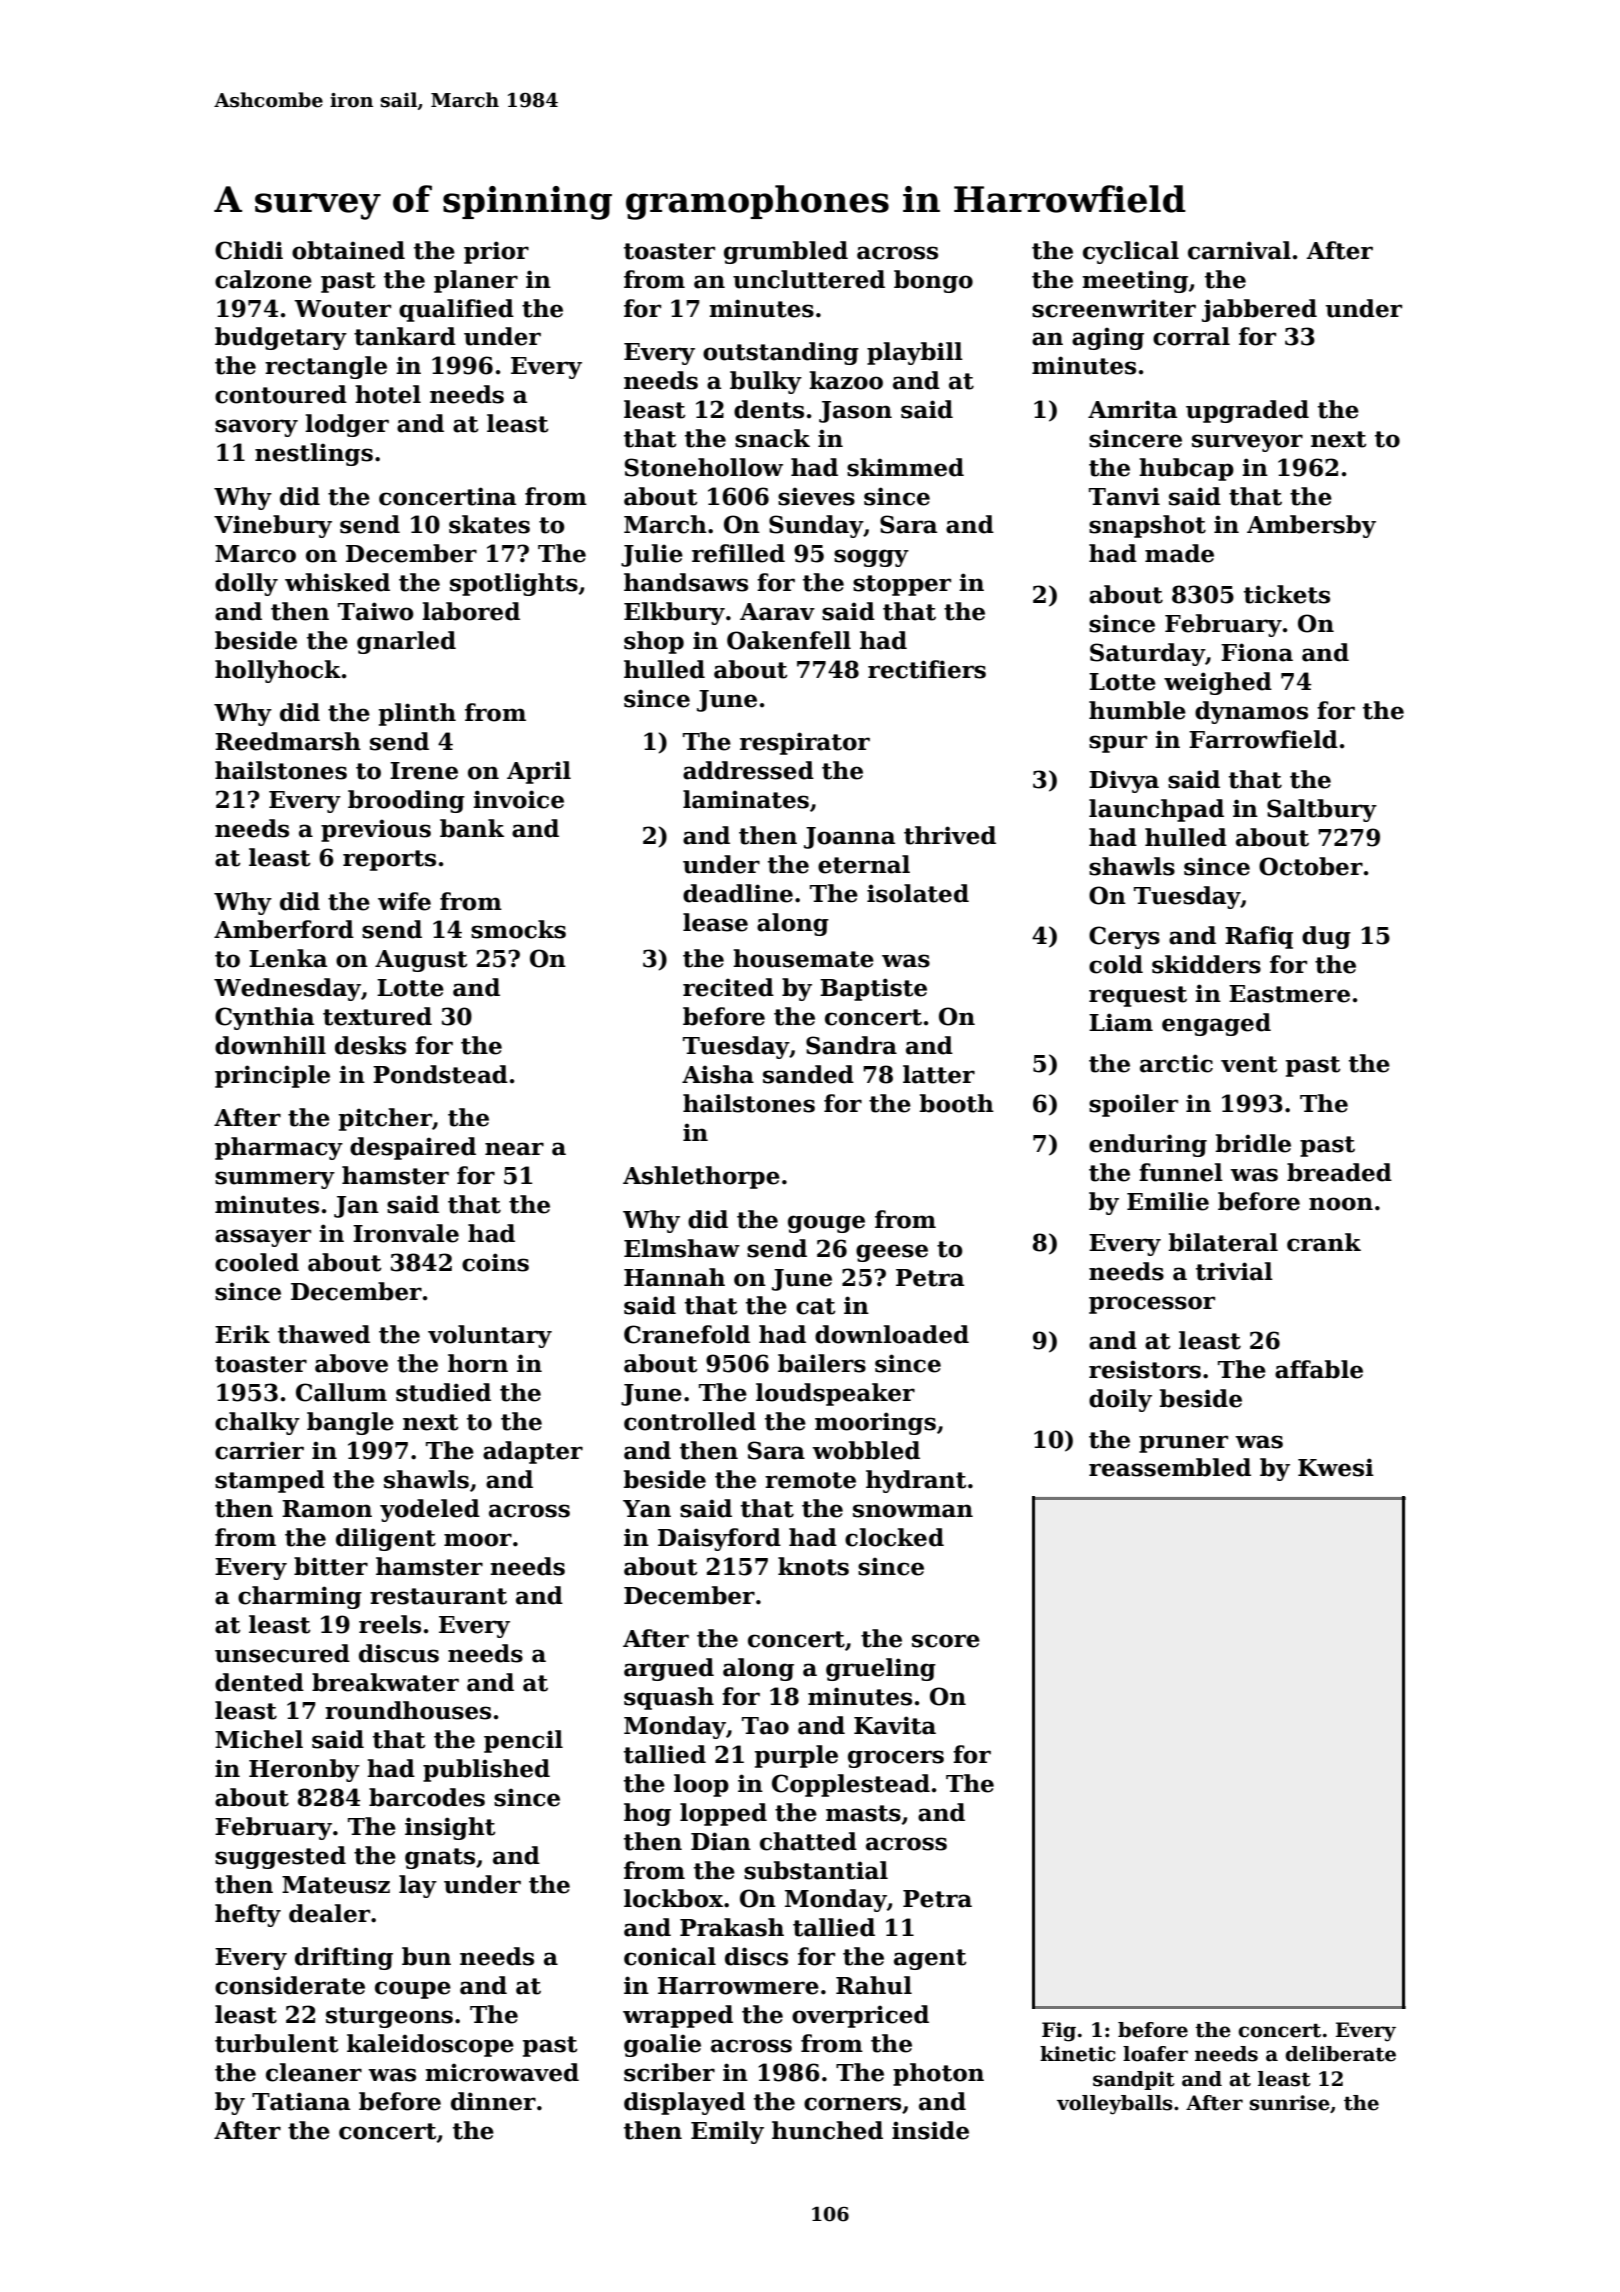  I want to click on dinner, so click(493, 2101).
